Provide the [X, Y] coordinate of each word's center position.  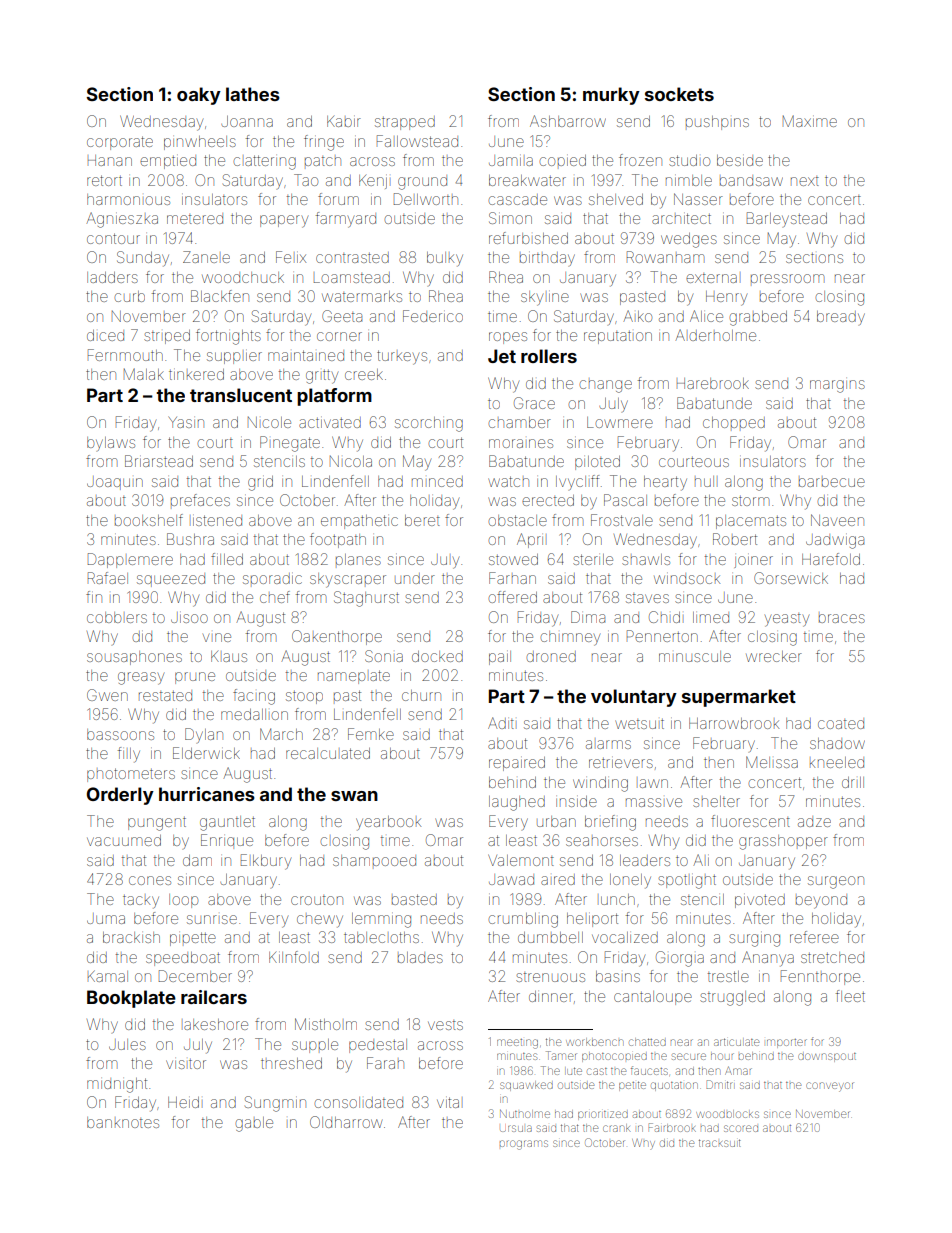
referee [814, 937]
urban [556, 821]
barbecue [832, 482]
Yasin [186, 422]
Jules [127, 1044]
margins [837, 386]
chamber [520, 422]
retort [104, 180]
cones [150, 880]
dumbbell [550, 937]
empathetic [359, 522]
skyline [545, 298]
